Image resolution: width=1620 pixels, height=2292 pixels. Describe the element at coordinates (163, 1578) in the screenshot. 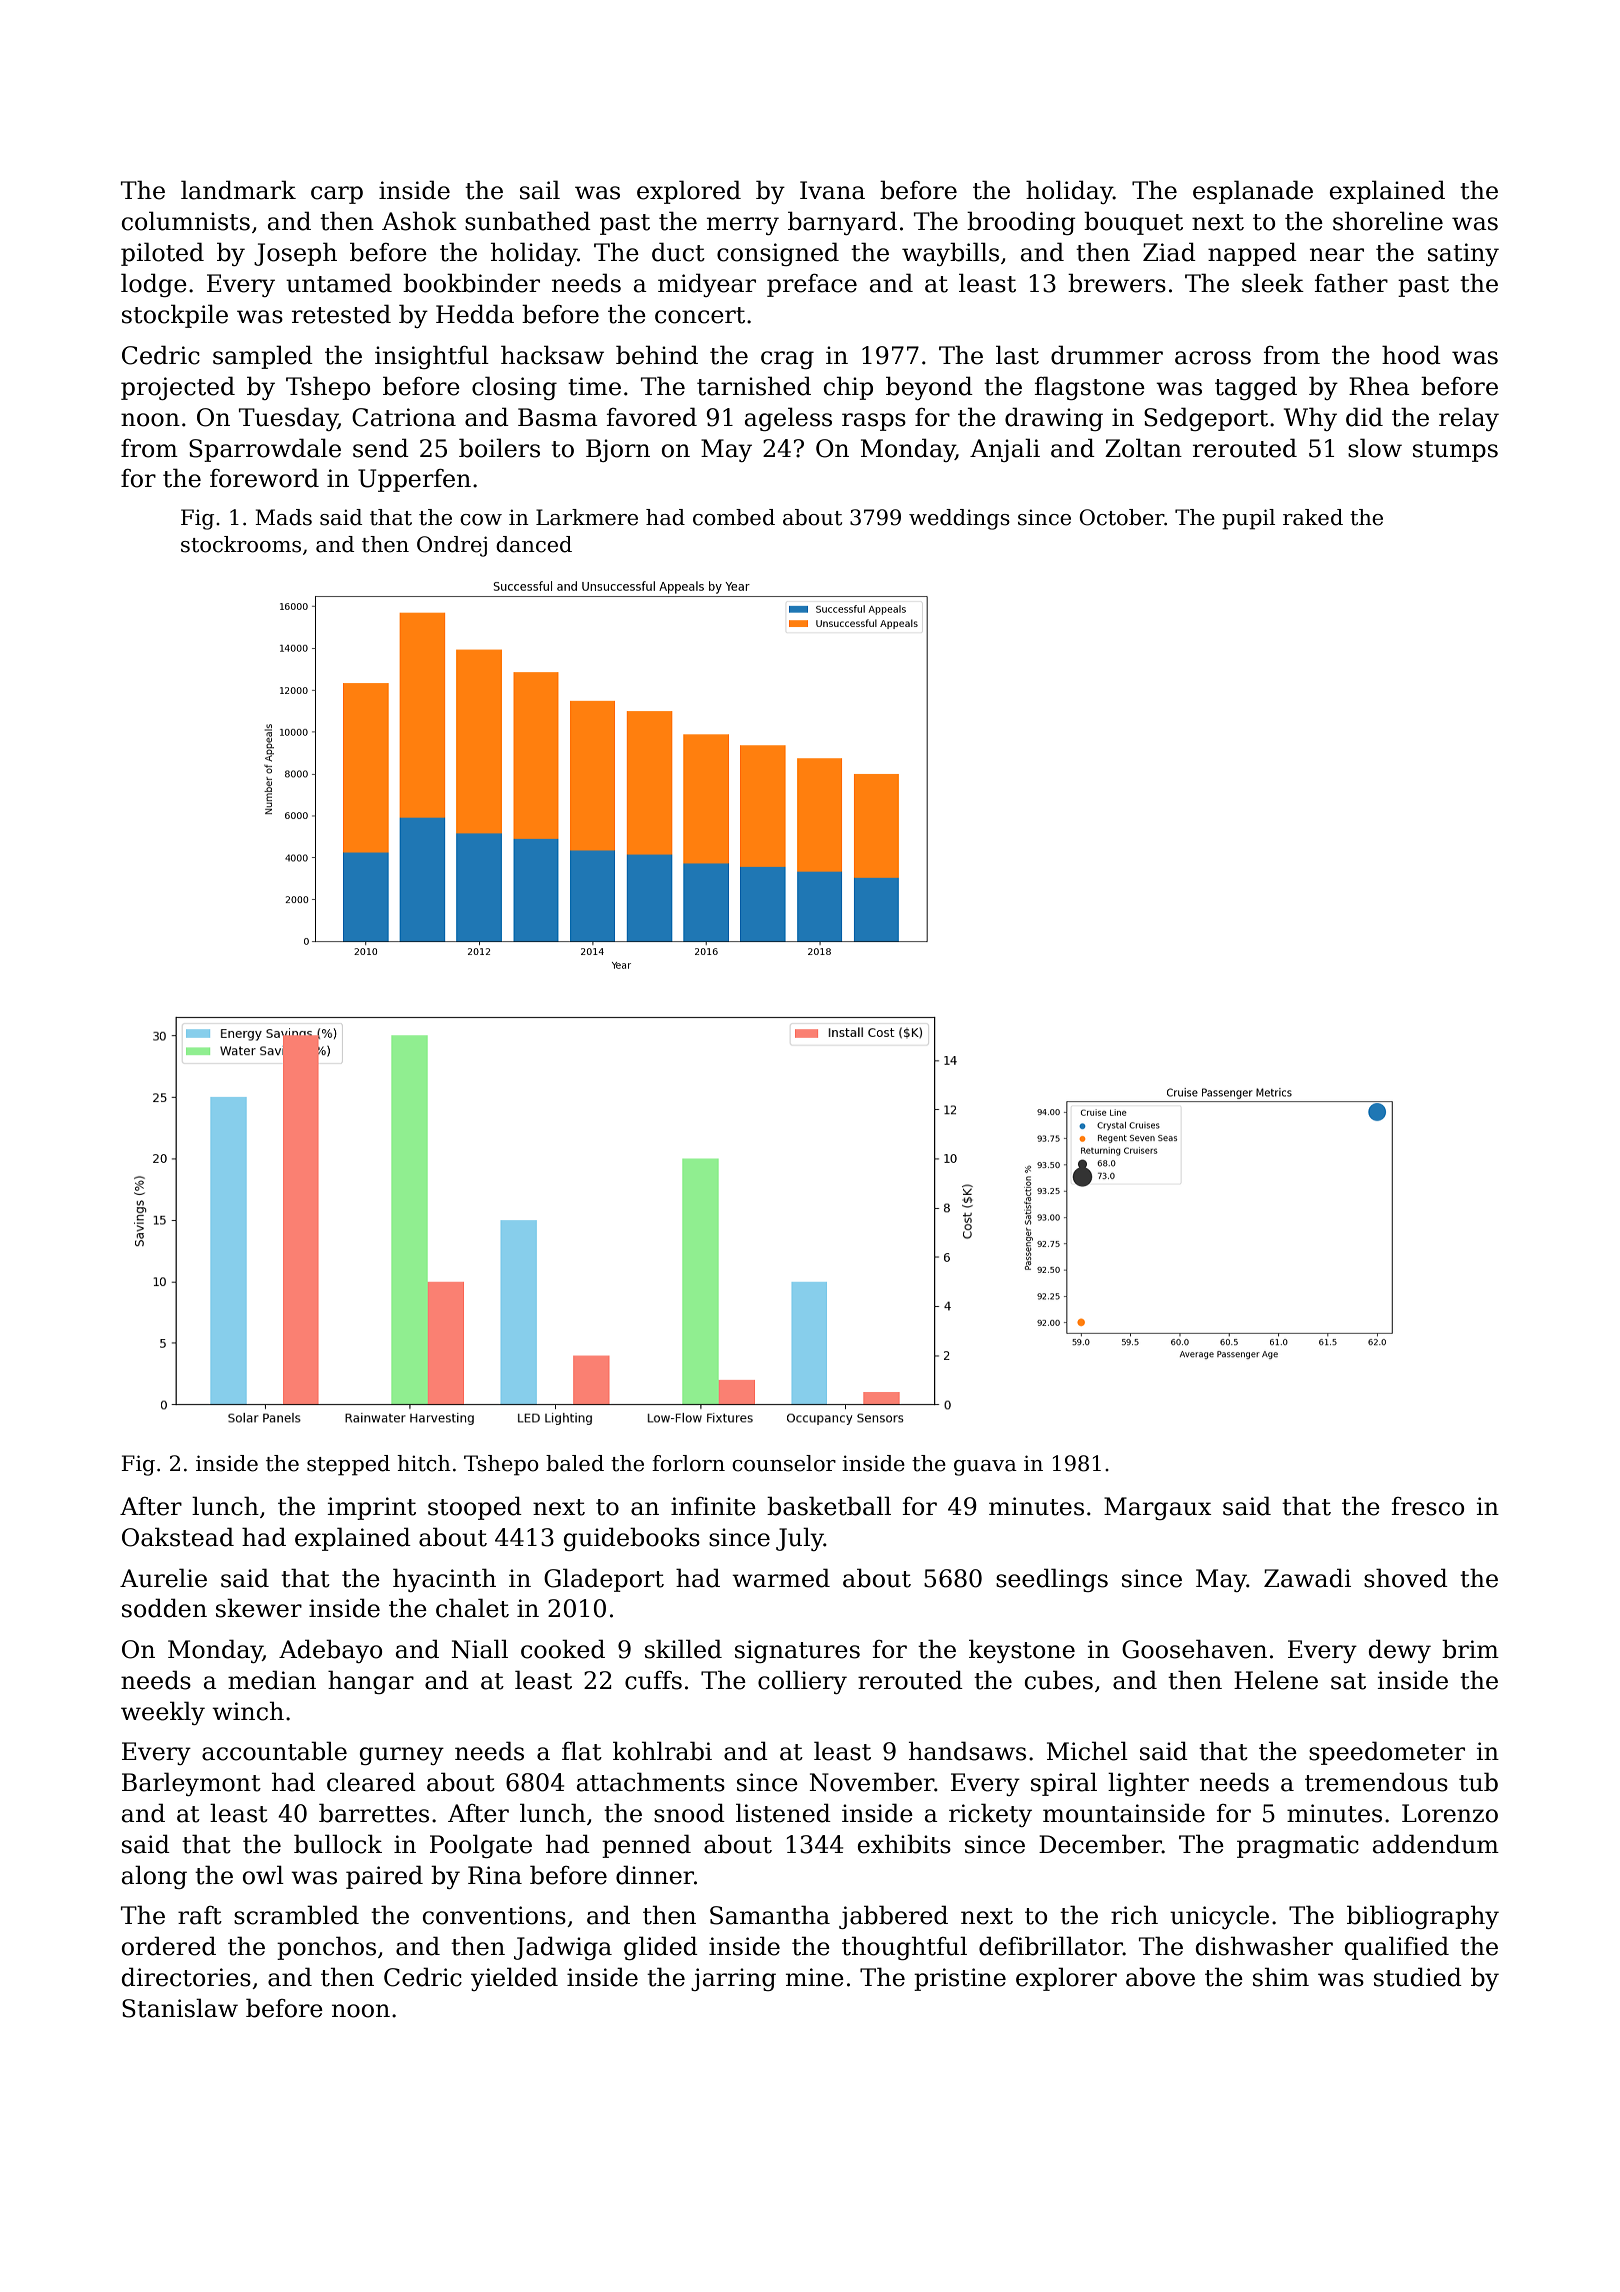

I see `Aurelie` at that location.
